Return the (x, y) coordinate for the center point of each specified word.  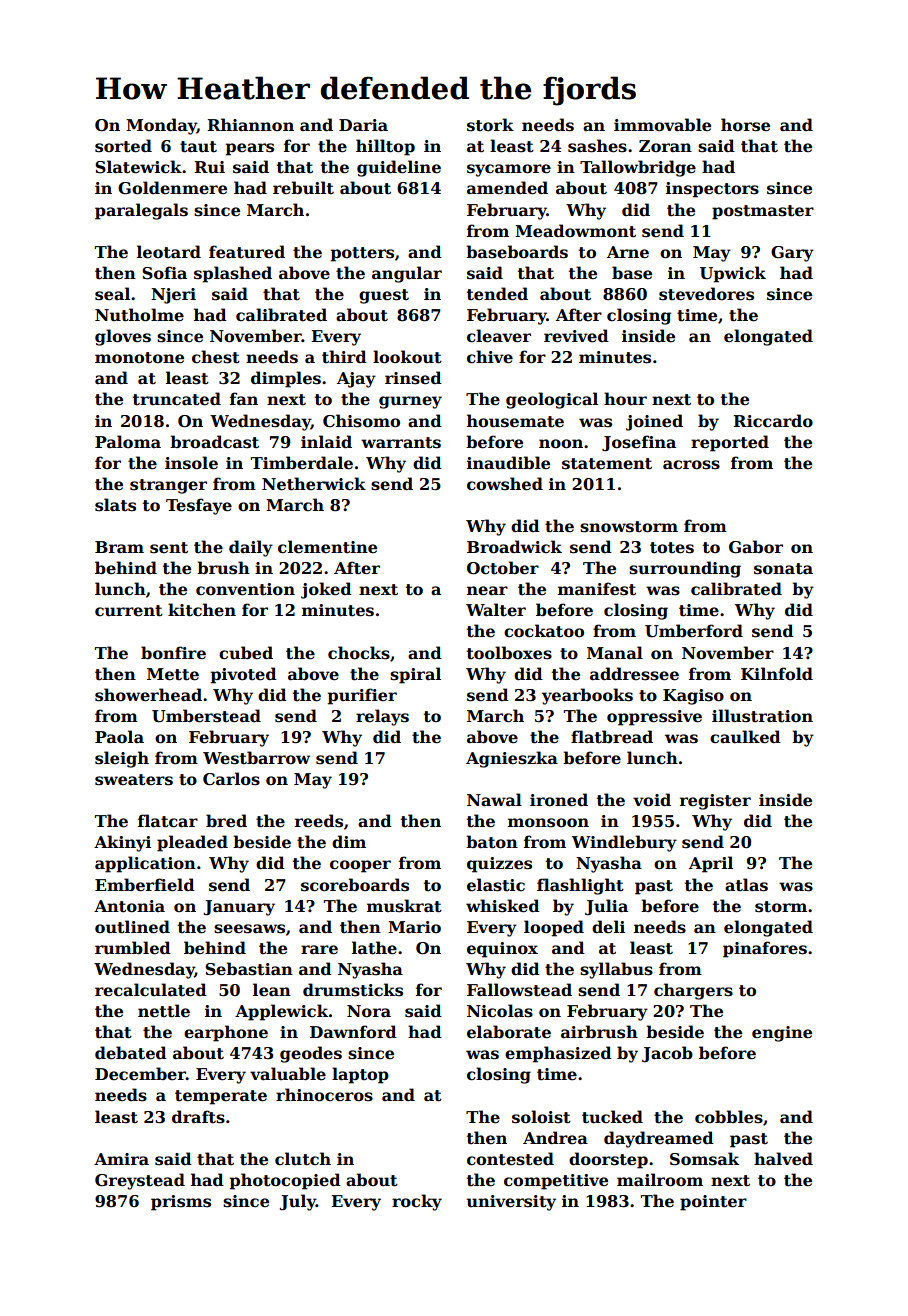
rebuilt (303, 188)
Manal (615, 652)
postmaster (763, 212)
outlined (132, 927)
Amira (121, 1159)
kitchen (202, 610)
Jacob (667, 1054)
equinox (502, 950)
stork (490, 125)
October (503, 568)
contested (510, 1159)
